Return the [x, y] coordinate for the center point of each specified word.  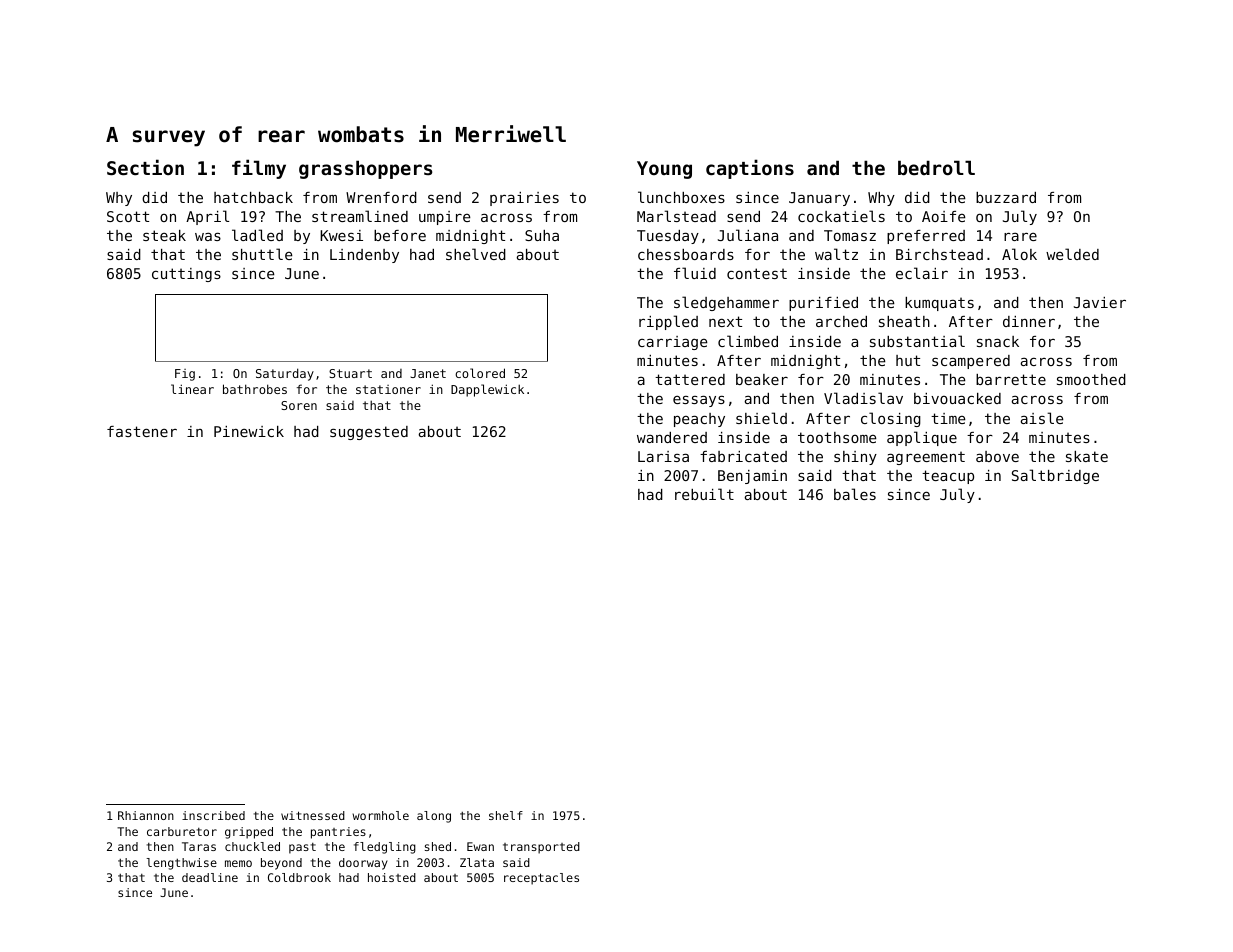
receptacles [541, 879]
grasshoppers [365, 169]
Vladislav [863, 398]
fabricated [743, 456]
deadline [210, 877]
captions [750, 169]
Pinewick [249, 431]
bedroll [936, 167]
